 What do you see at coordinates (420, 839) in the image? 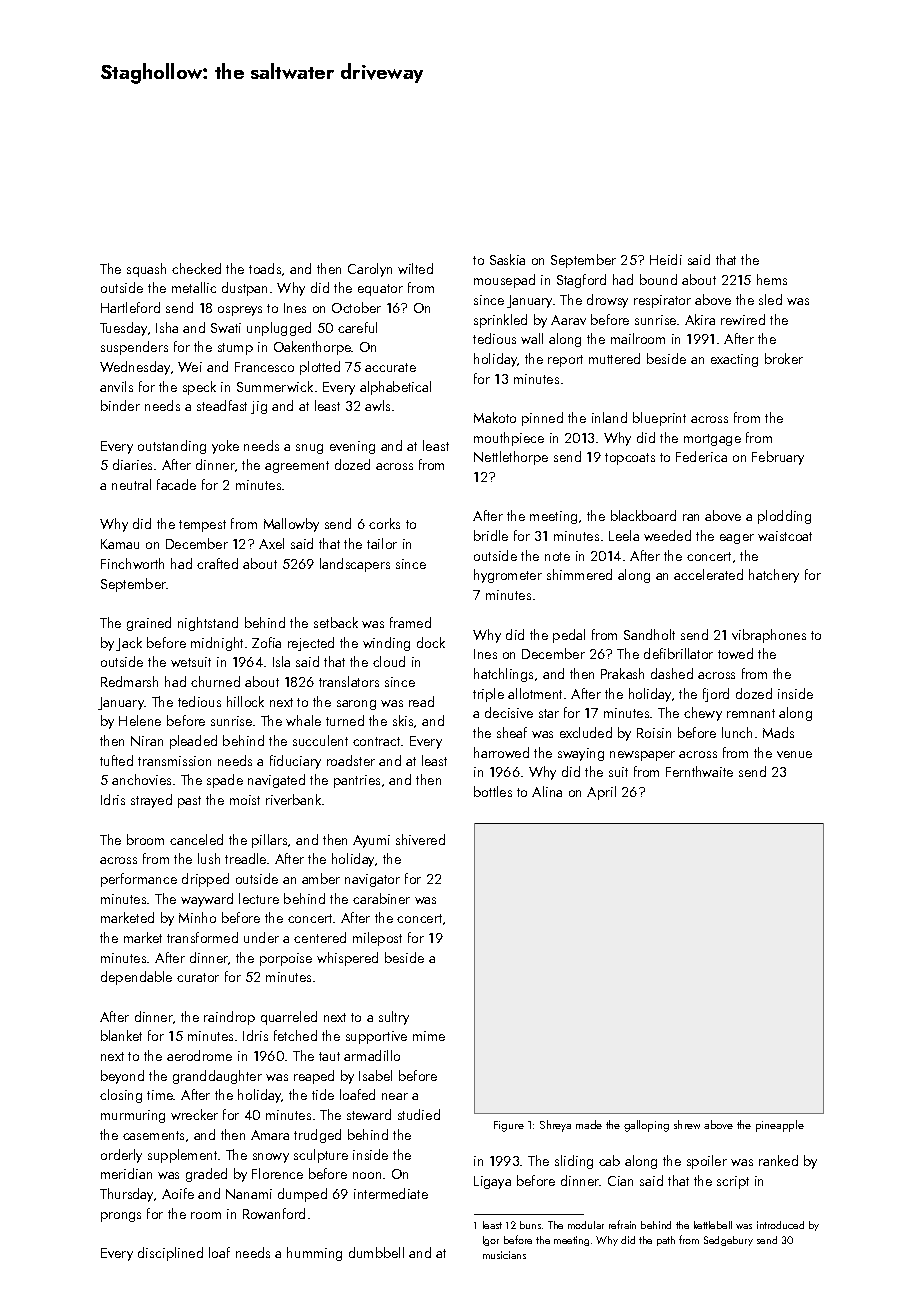
I see `shivered` at bounding box center [420, 839].
